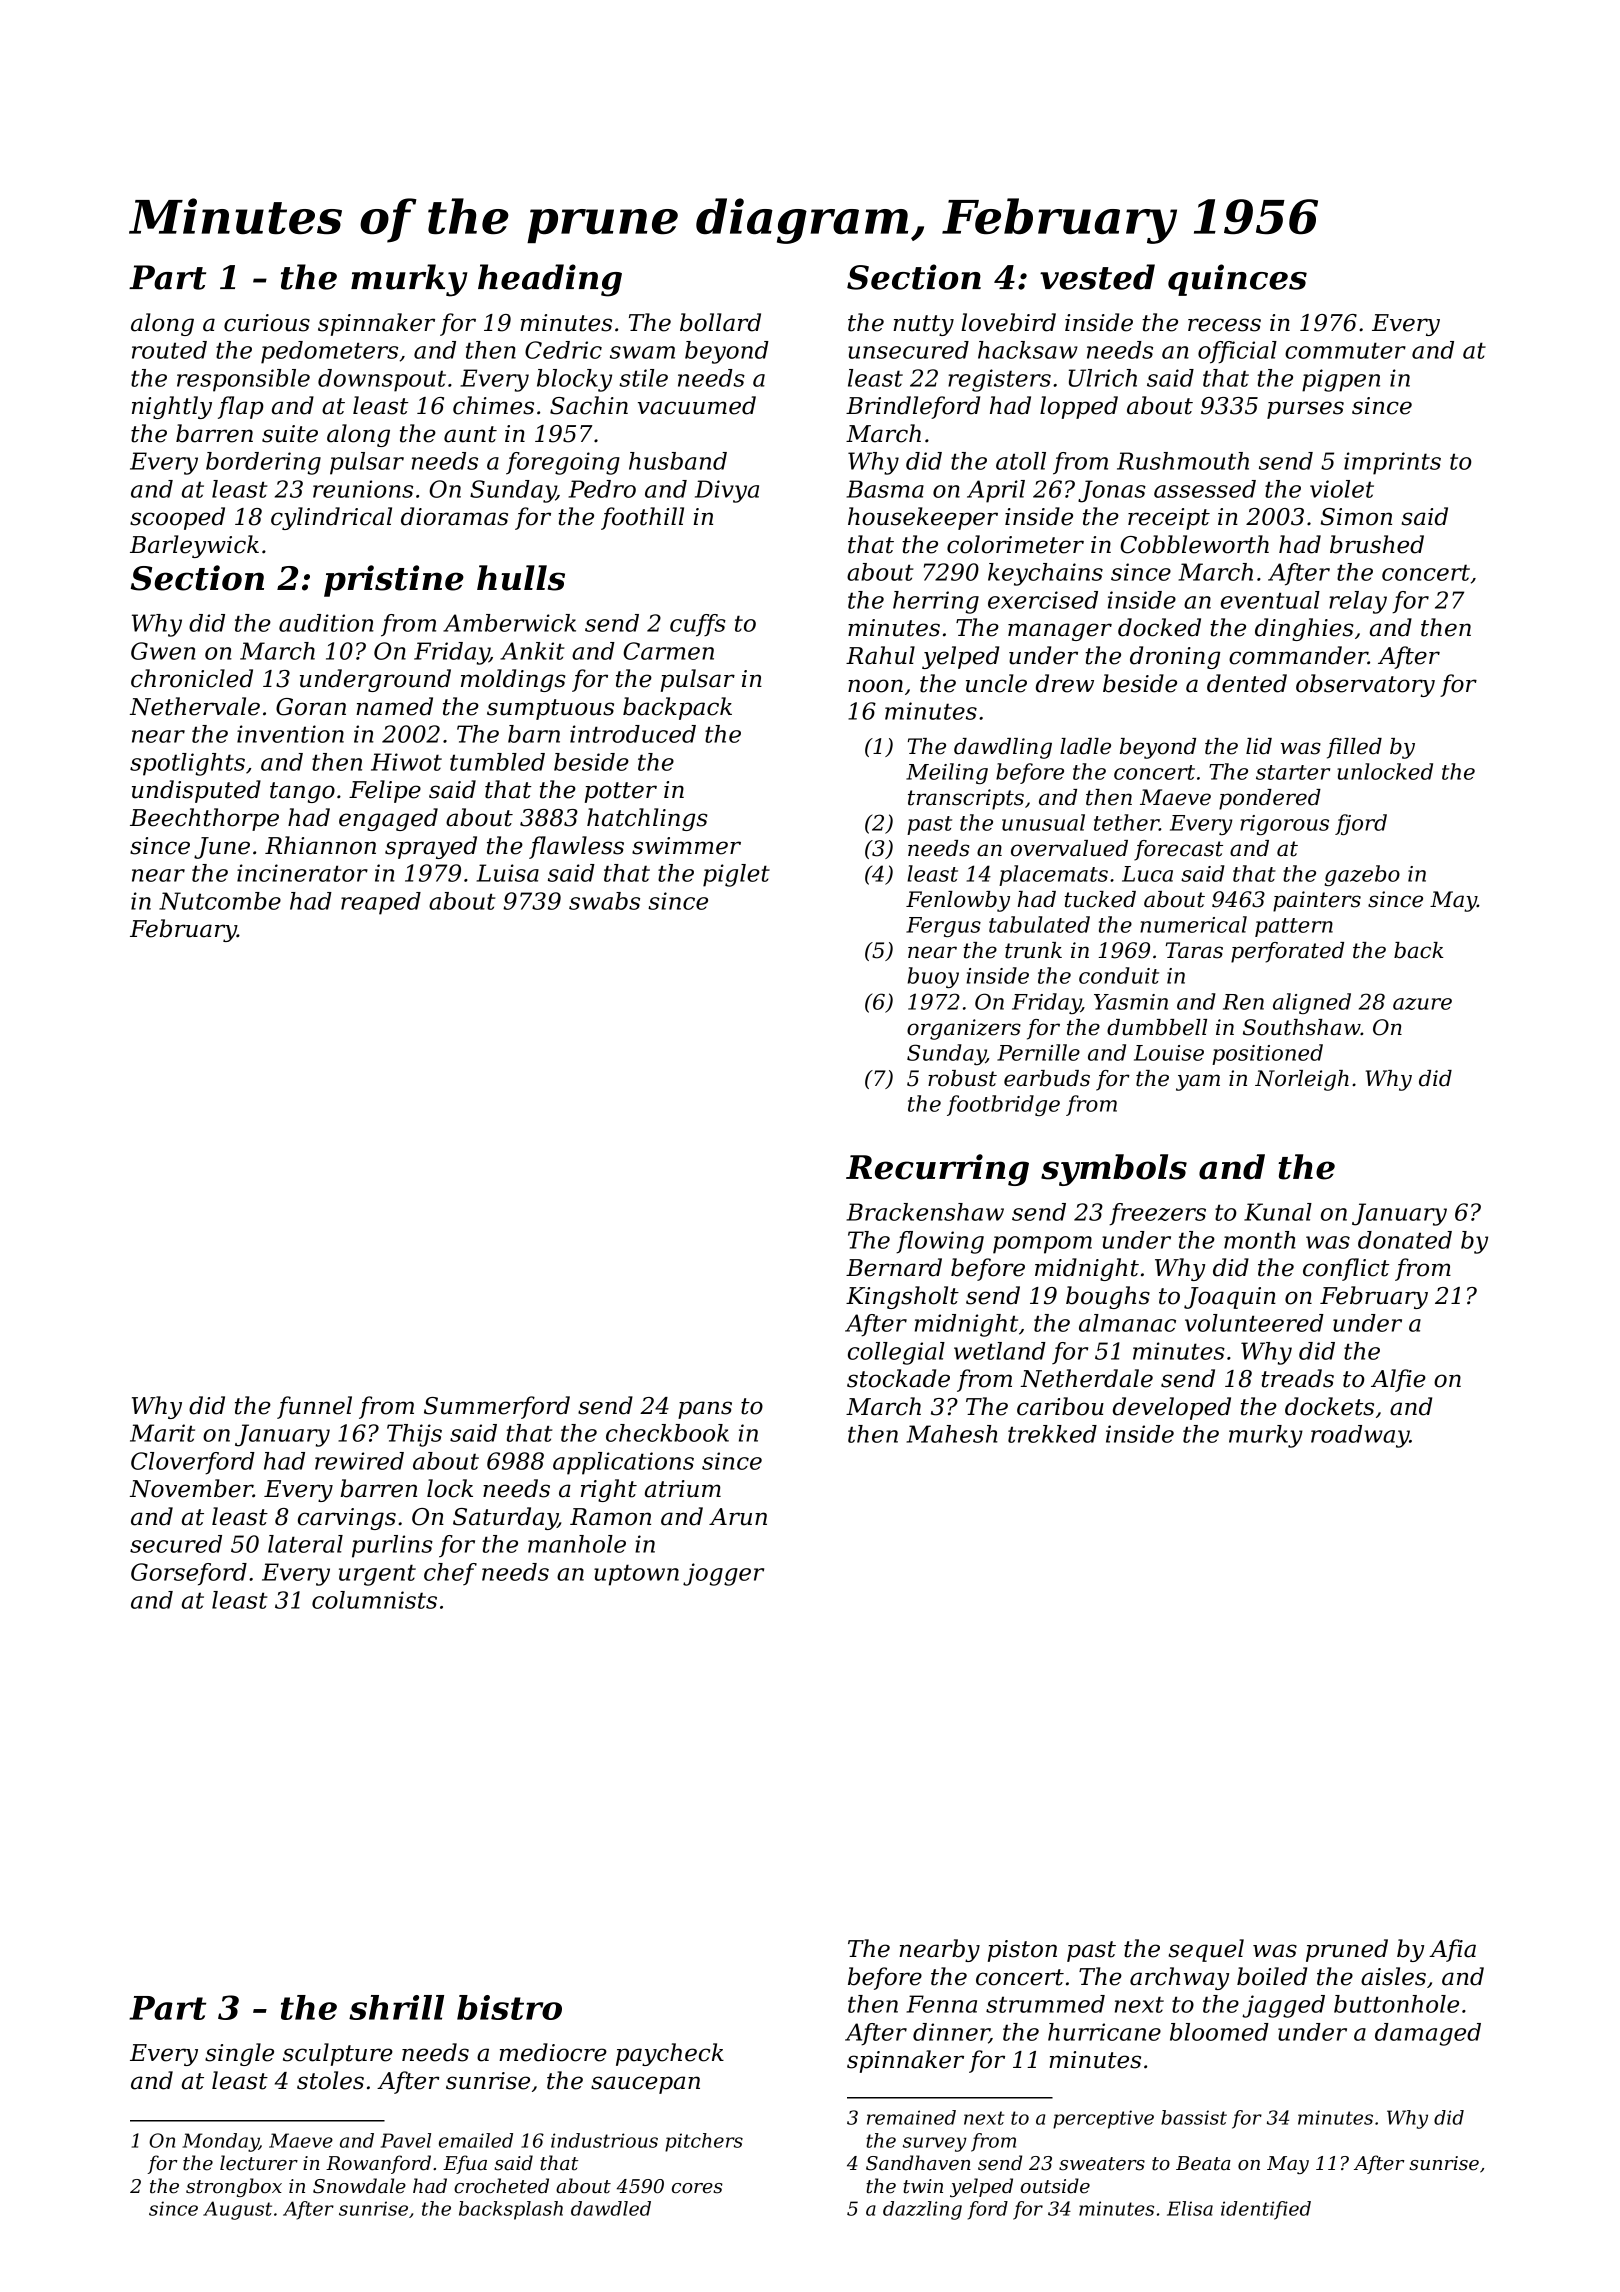 The height and width of the image is (2292, 1620). Describe the element at coordinates (550, 280) in the image. I see `heading` at that location.
